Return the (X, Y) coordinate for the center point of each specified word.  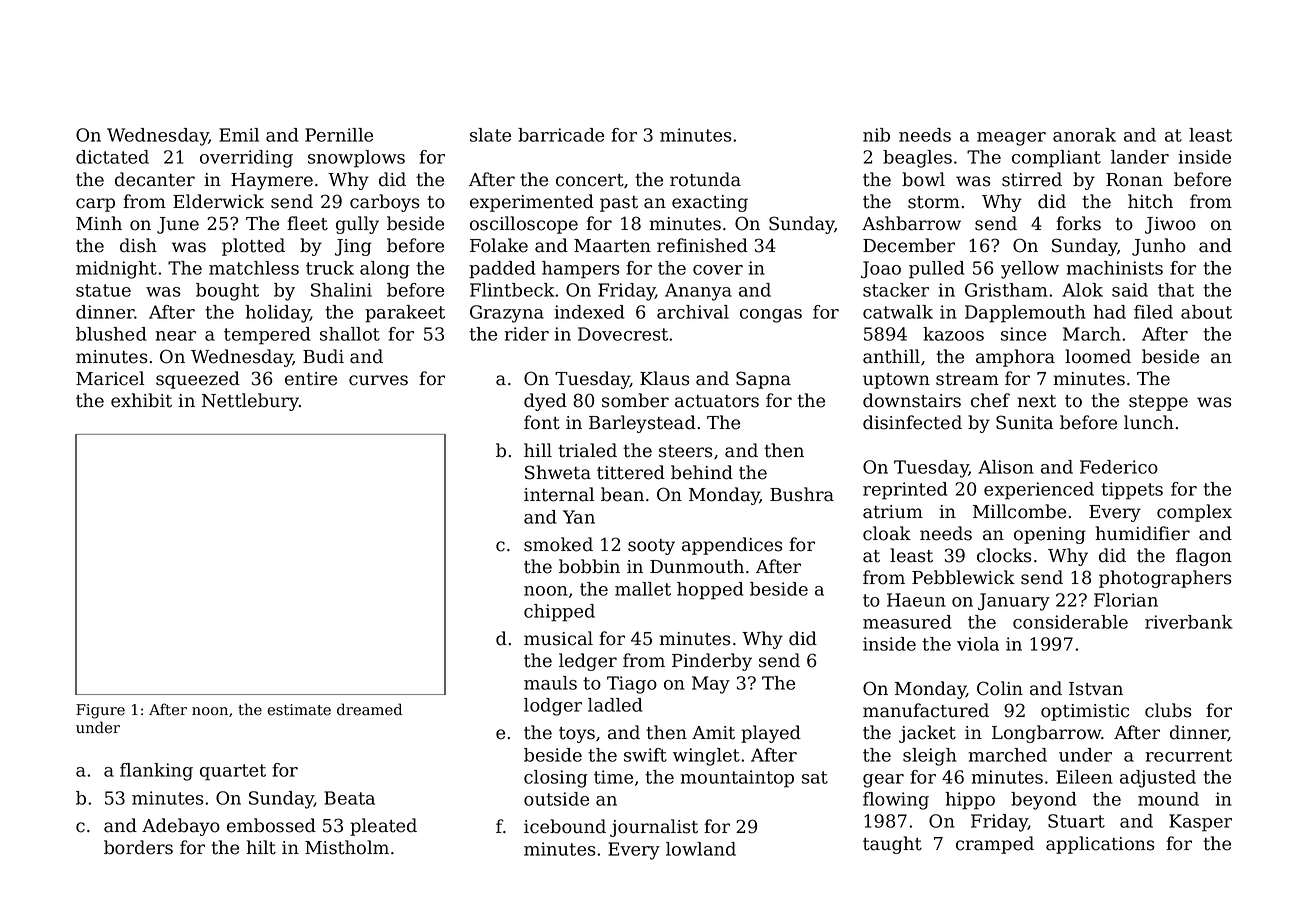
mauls (550, 683)
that (1176, 290)
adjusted (1158, 779)
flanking (156, 772)
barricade (561, 135)
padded (502, 270)
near (175, 336)
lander (1140, 157)
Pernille (339, 135)
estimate (299, 710)
